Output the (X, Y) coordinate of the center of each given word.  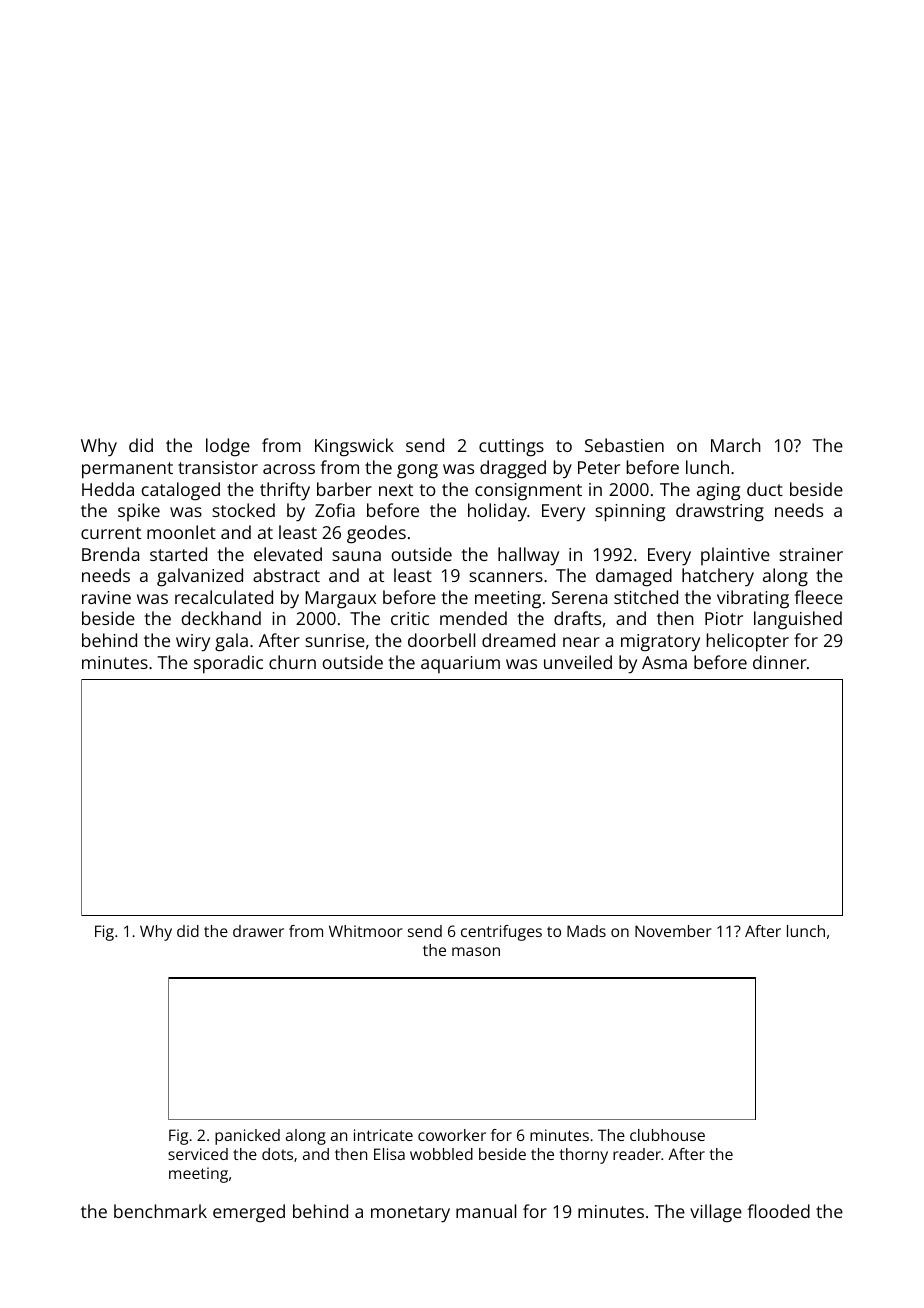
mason (476, 951)
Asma (664, 662)
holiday (497, 512)
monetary (410, 1214)
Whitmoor (366, 931)
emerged (249, 1213)
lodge (228, 447)
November (673, 931)
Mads (586, 931)
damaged (634, 577)
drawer (258, 931)
